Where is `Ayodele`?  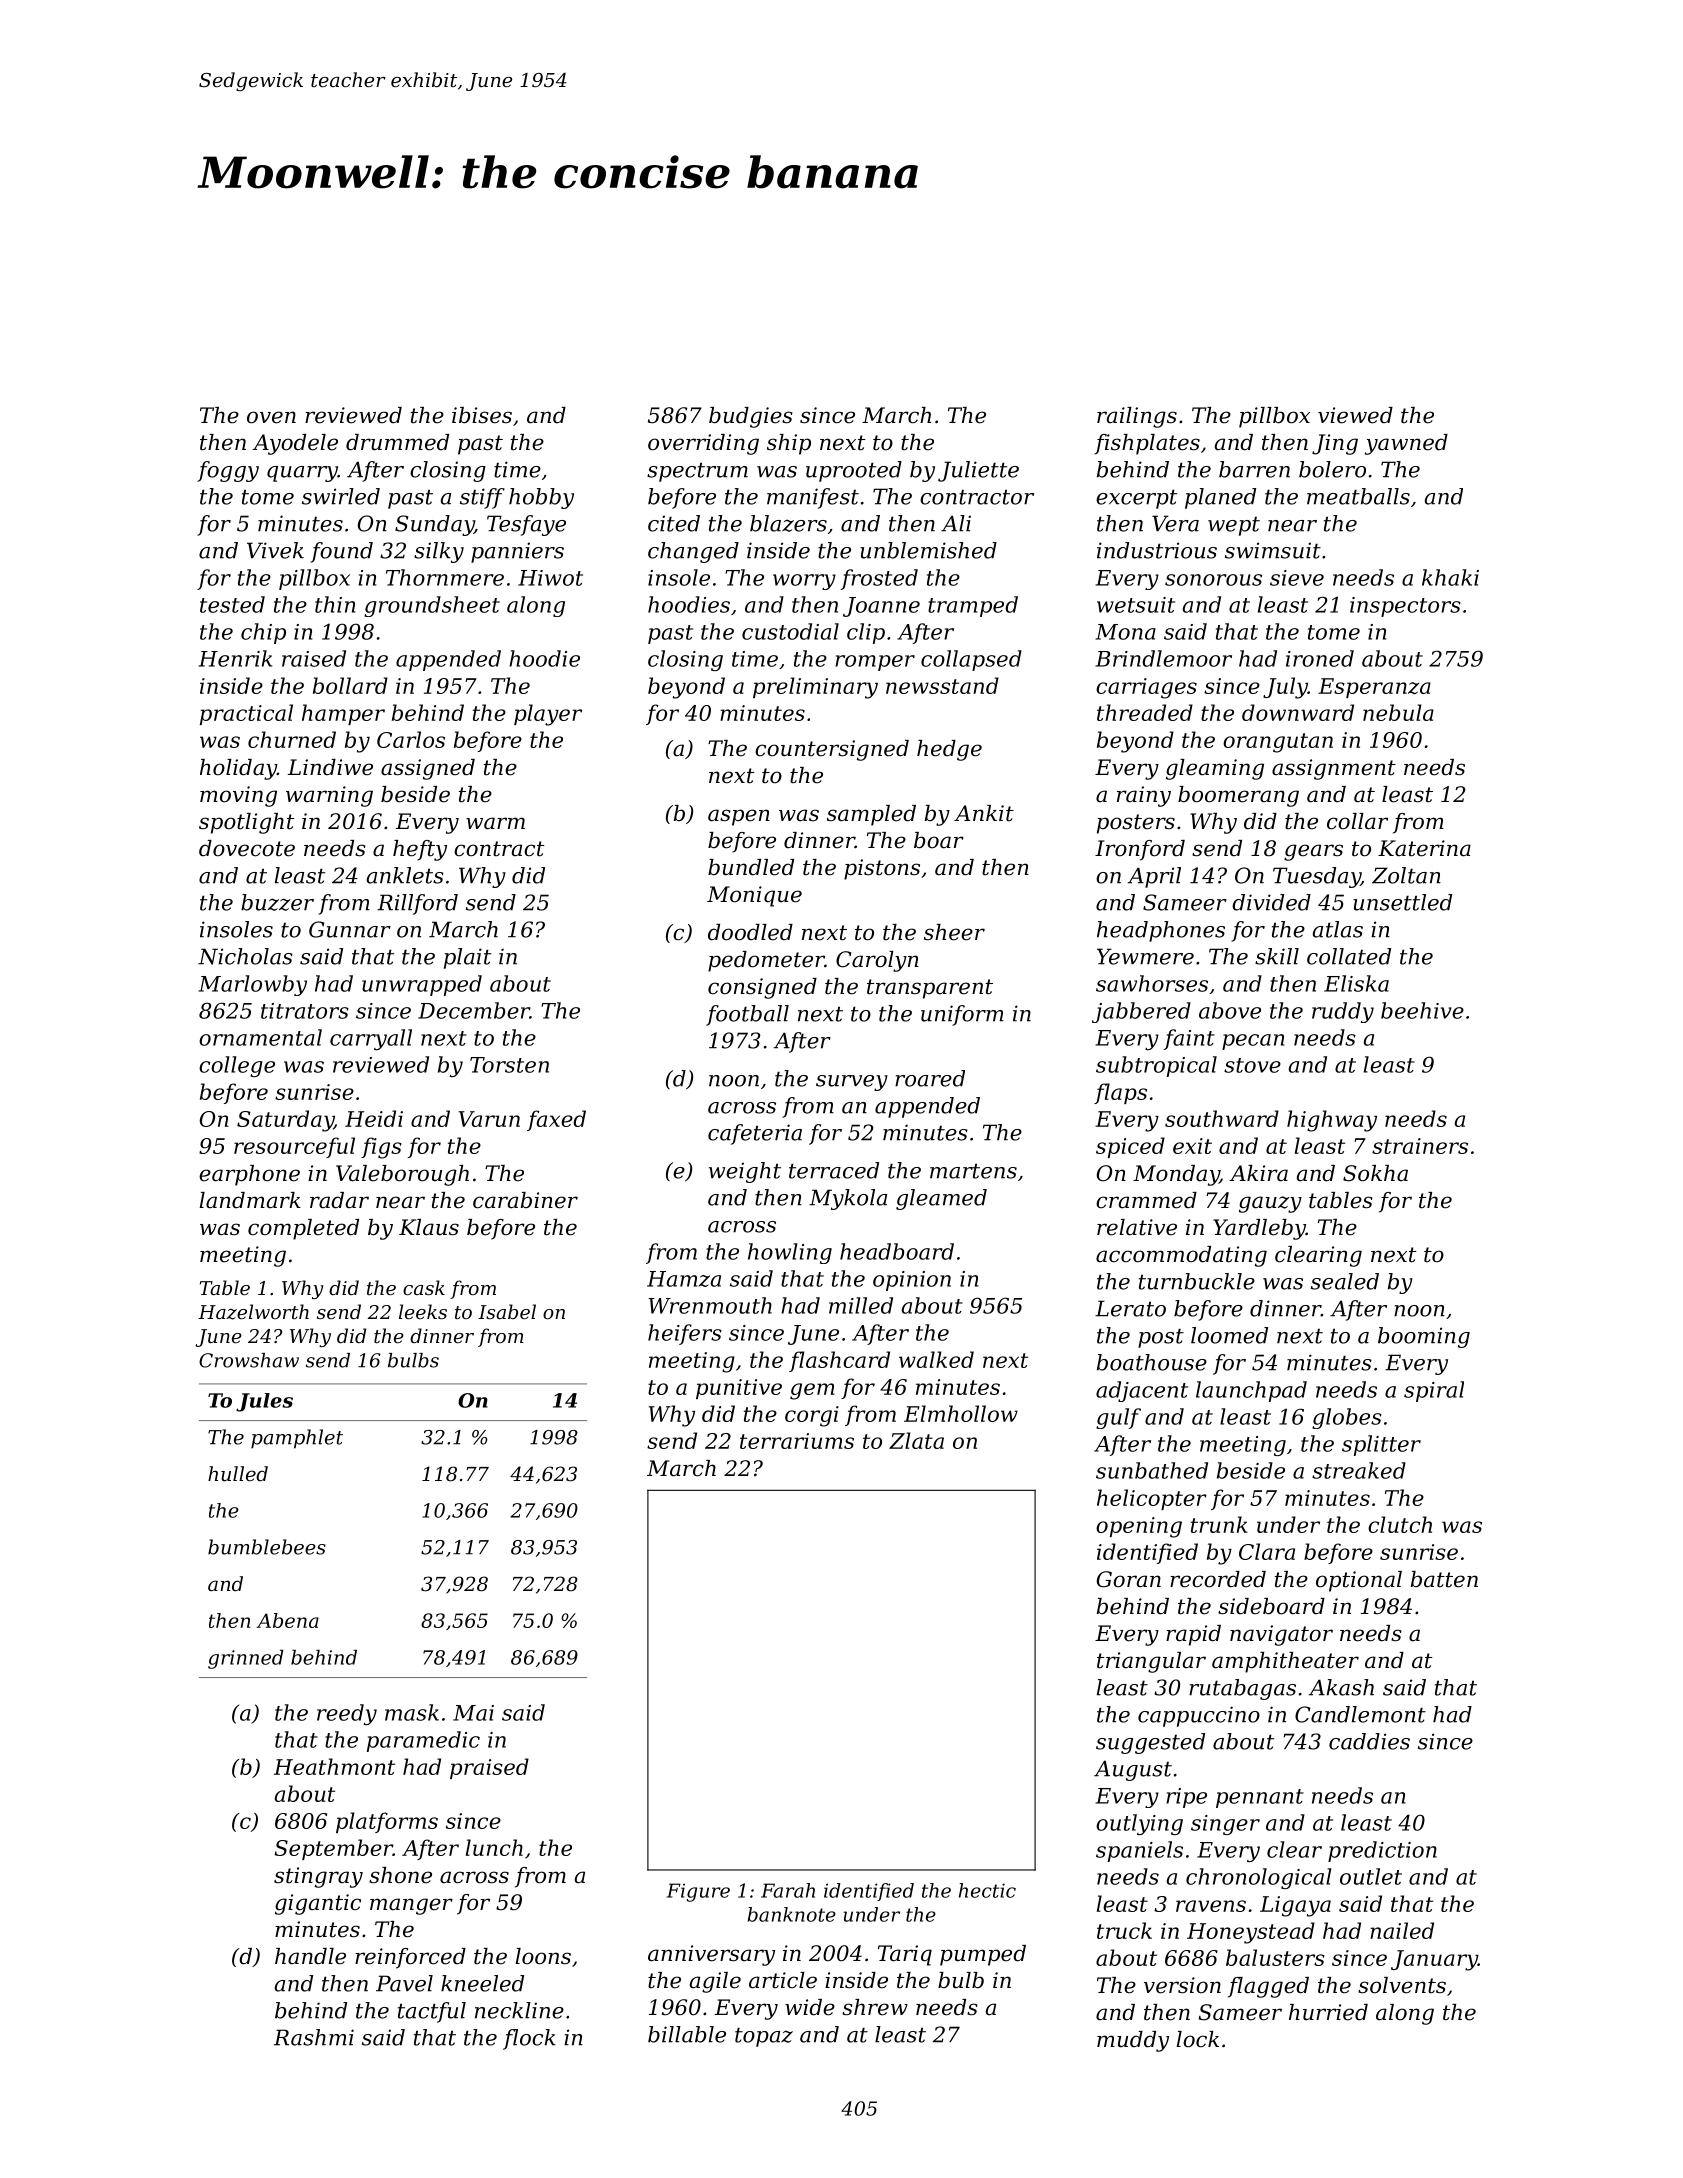 Ayodele is located at coordinates (295, 444).
